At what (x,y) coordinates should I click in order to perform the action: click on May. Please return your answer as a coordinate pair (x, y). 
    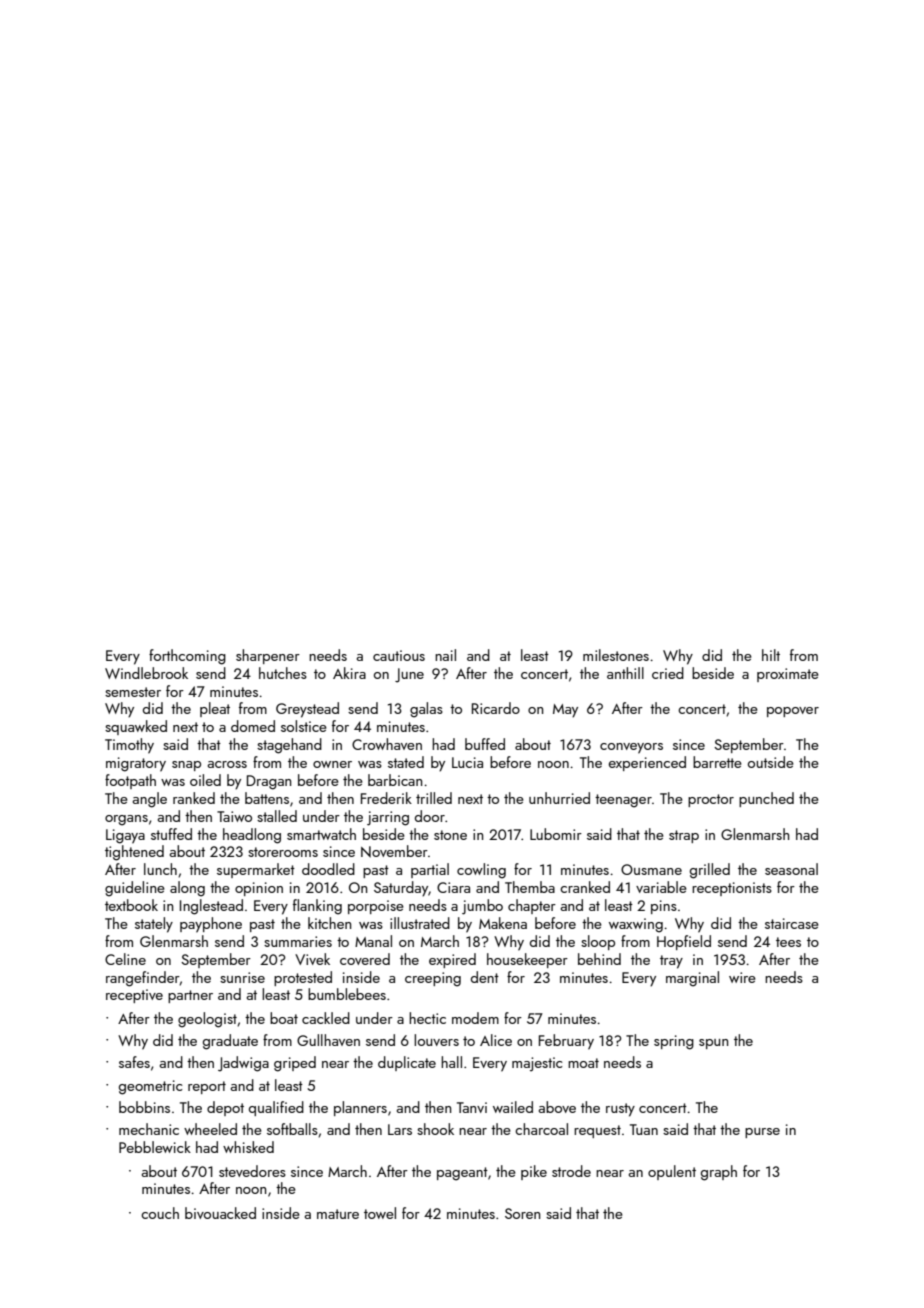
    Looking at the image, I should click on (565, 711).
